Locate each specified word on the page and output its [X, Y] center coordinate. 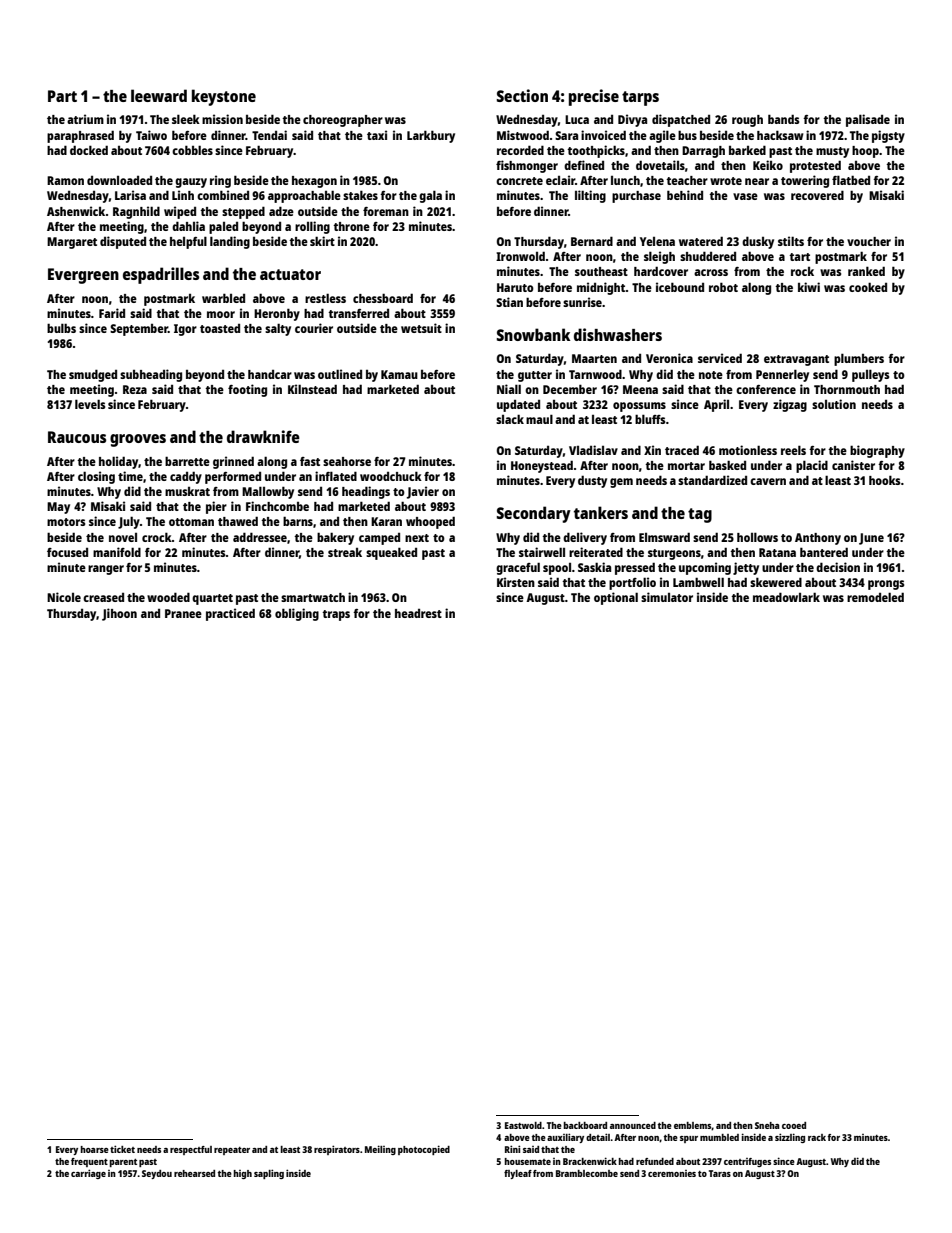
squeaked [391, 553]
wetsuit [421, 328]
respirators [337, 1150]
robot [723, 287]
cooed [794, 1125]
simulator [667, 597]
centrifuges [747, 1162]
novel [123, 537]
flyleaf [518, 1174]
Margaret [72, 243]
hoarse [95, 1149]
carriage [88, 1174]
